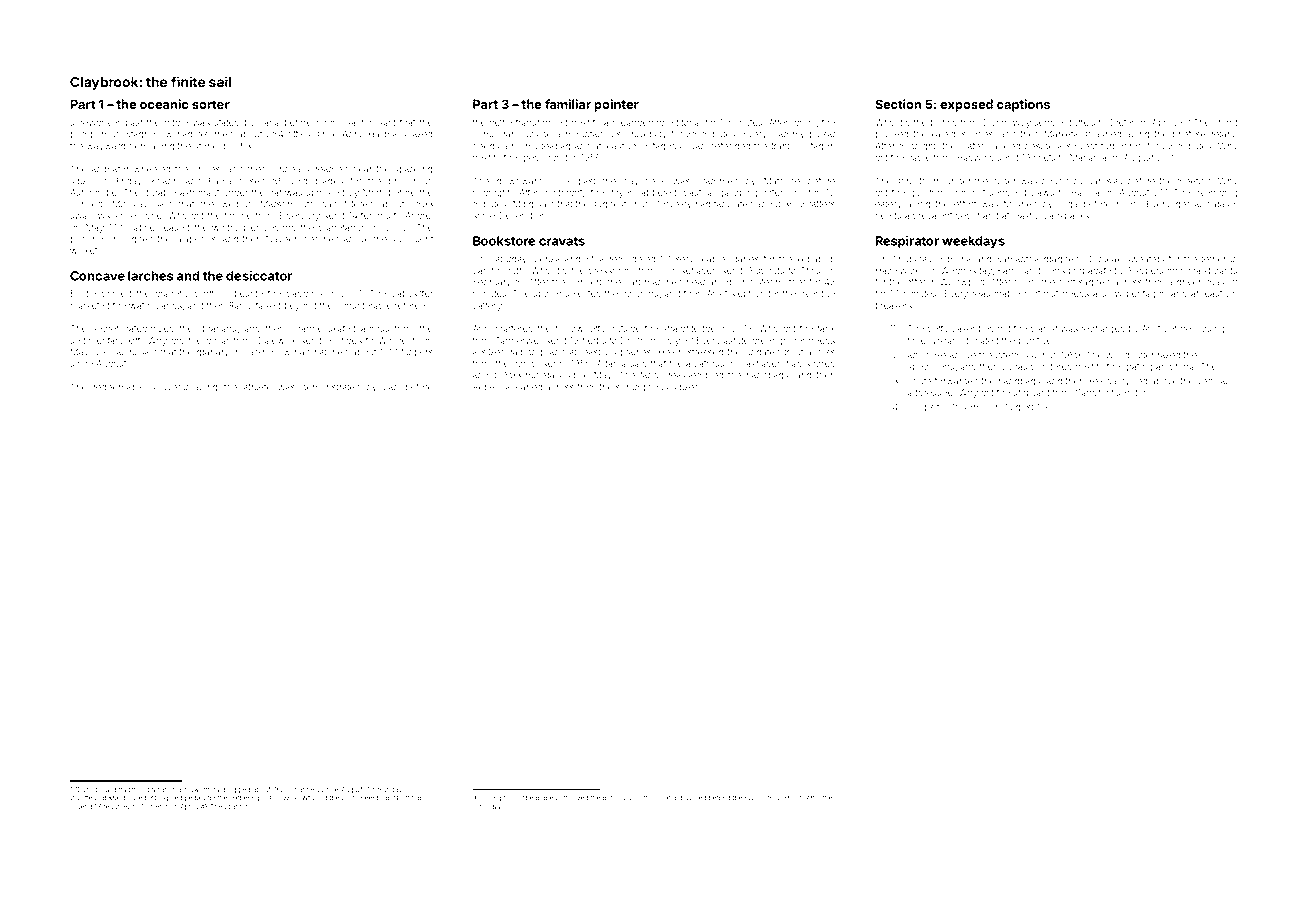  Describe the element at coordinates (921, 408) in the screenshot. I see `coops` at that location.
